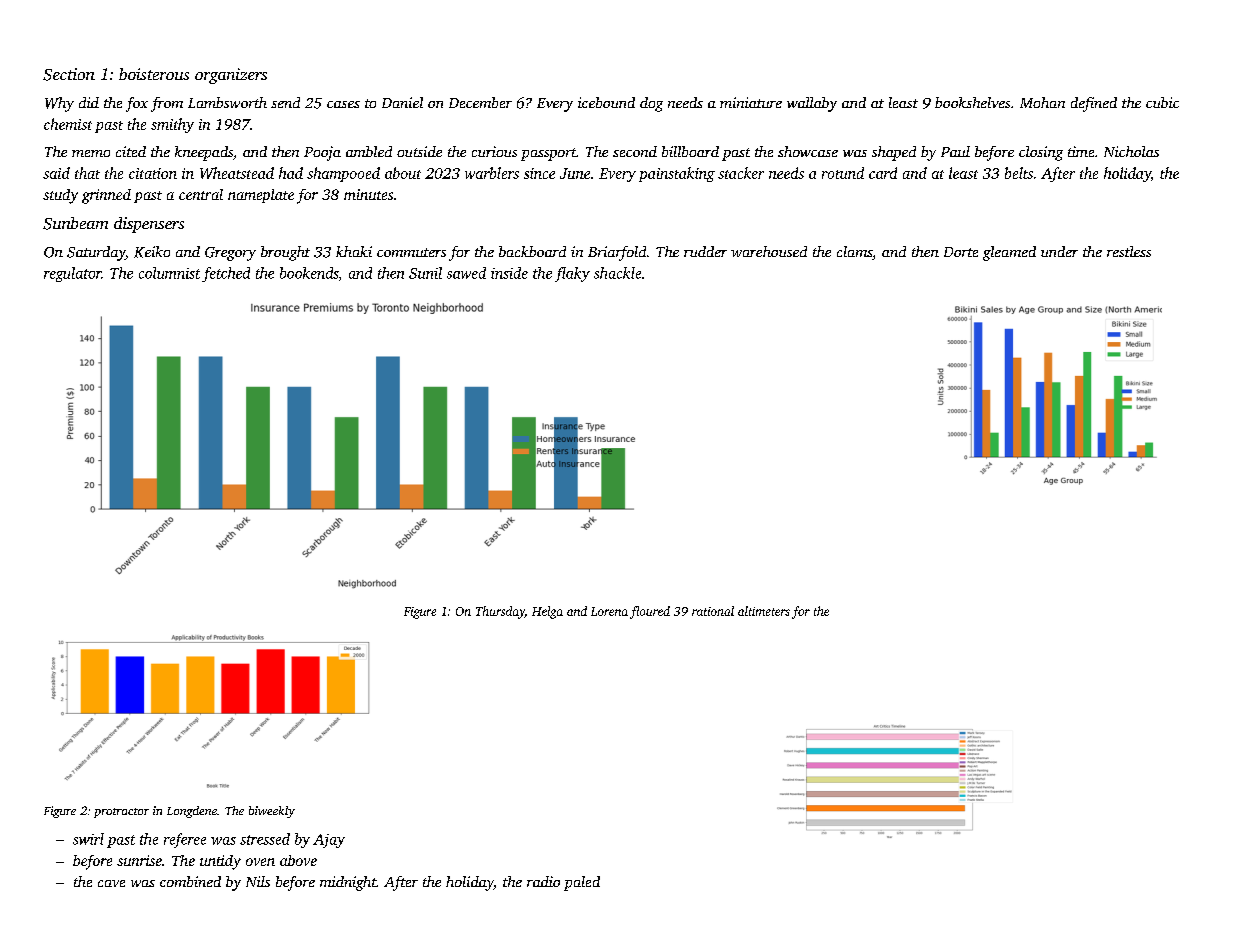 The image size is (1233, 952). I want to click on rational, so click(713, 611).
